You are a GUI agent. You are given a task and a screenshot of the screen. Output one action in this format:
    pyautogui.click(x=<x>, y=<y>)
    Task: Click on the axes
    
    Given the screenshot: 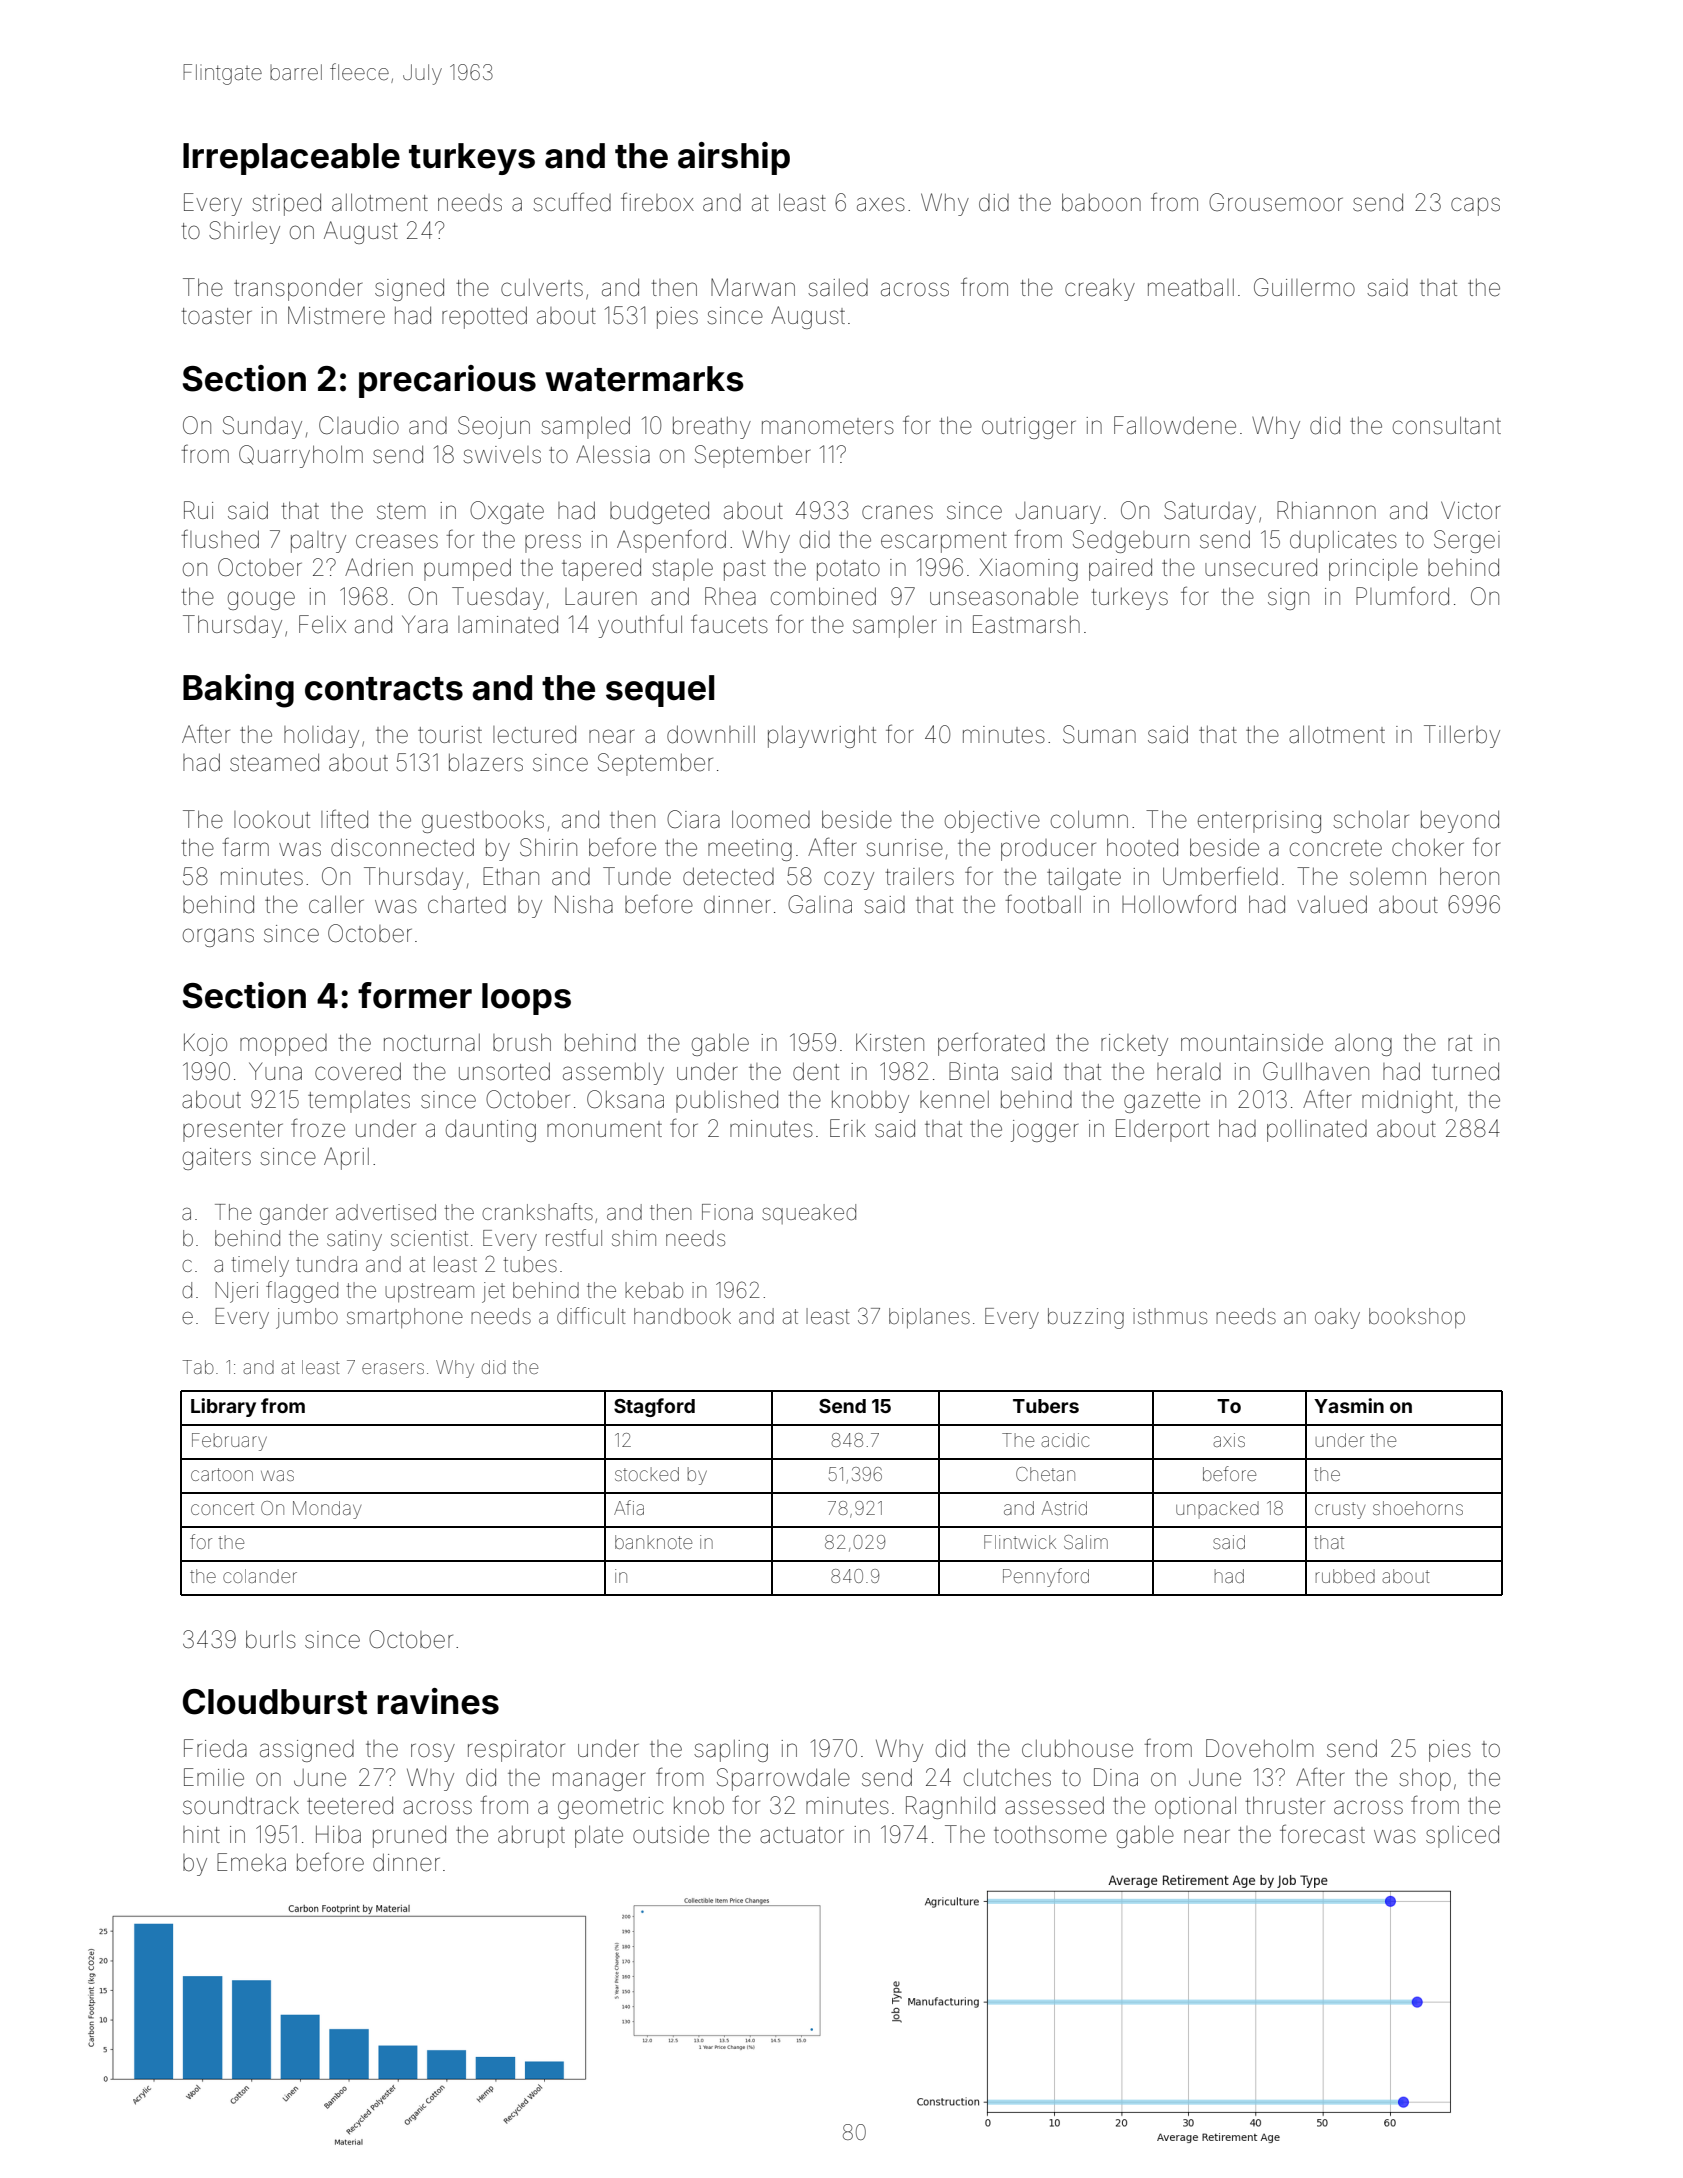 What is the action you would take?
    pyautogui.click(x=881, y=204)
